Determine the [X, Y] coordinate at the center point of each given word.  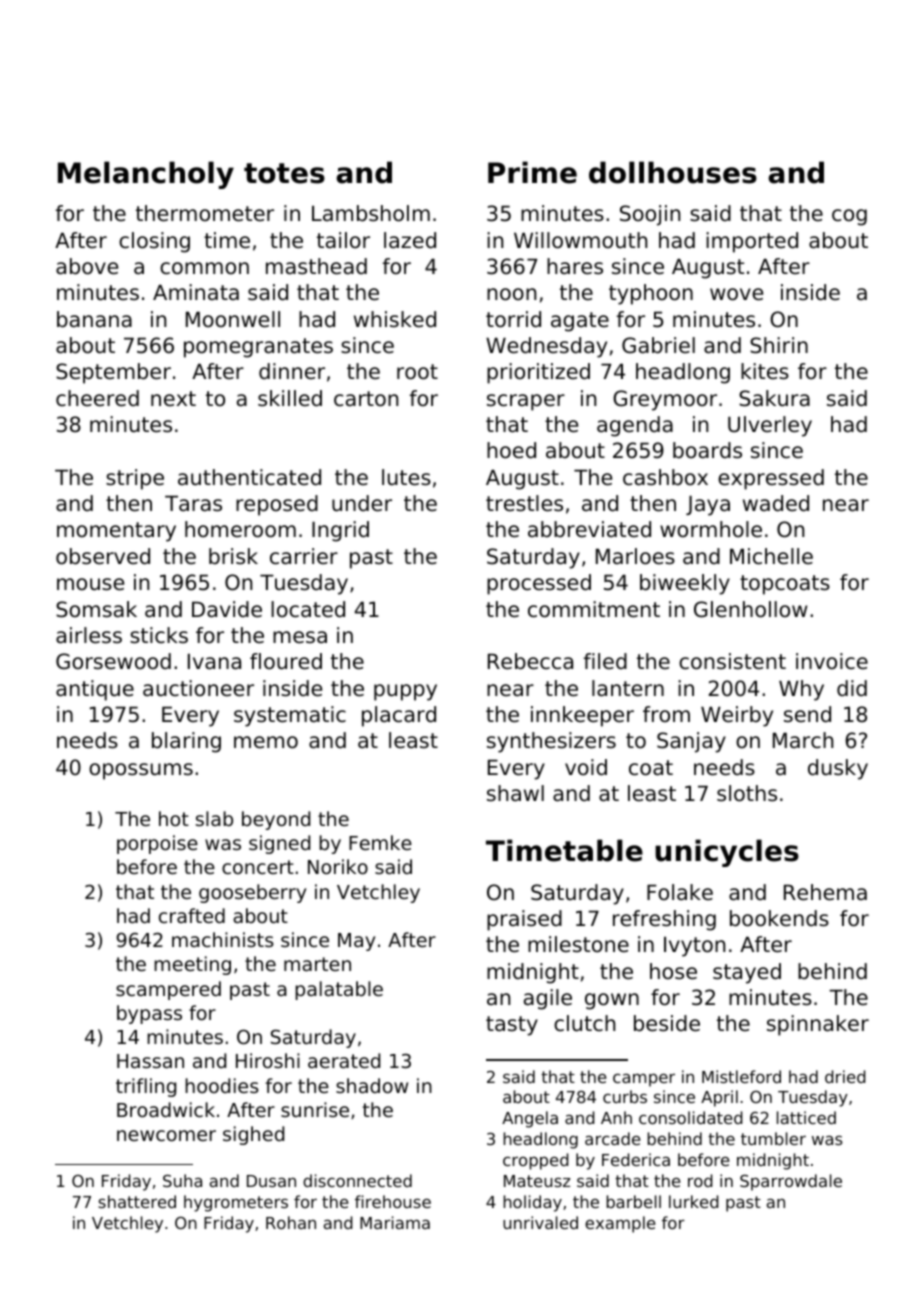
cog [849, 217]
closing [154, 242]
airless [89, 635]
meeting [192, 965]
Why [801, 690]
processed [539, 584]
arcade [612, 1138]
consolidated [691, 1117]
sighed [253, 1135]
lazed [410, 240]
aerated [344, 1060]
